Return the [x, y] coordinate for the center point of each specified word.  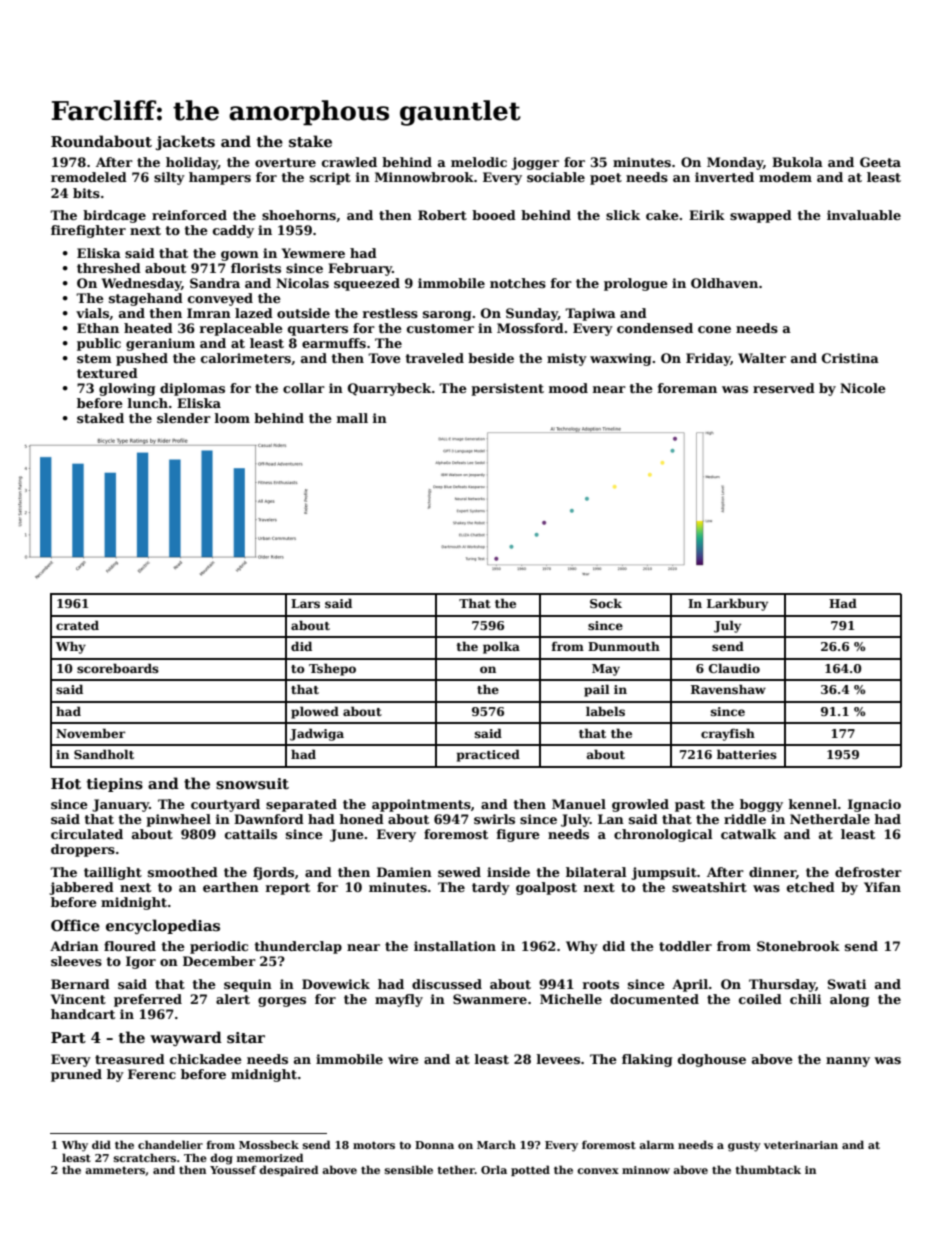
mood [568, 388]
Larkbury [737, 604]
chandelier [170, 1144]
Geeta [880, 162]
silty [169, 178]
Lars [305, 603]
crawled [349, 162]
